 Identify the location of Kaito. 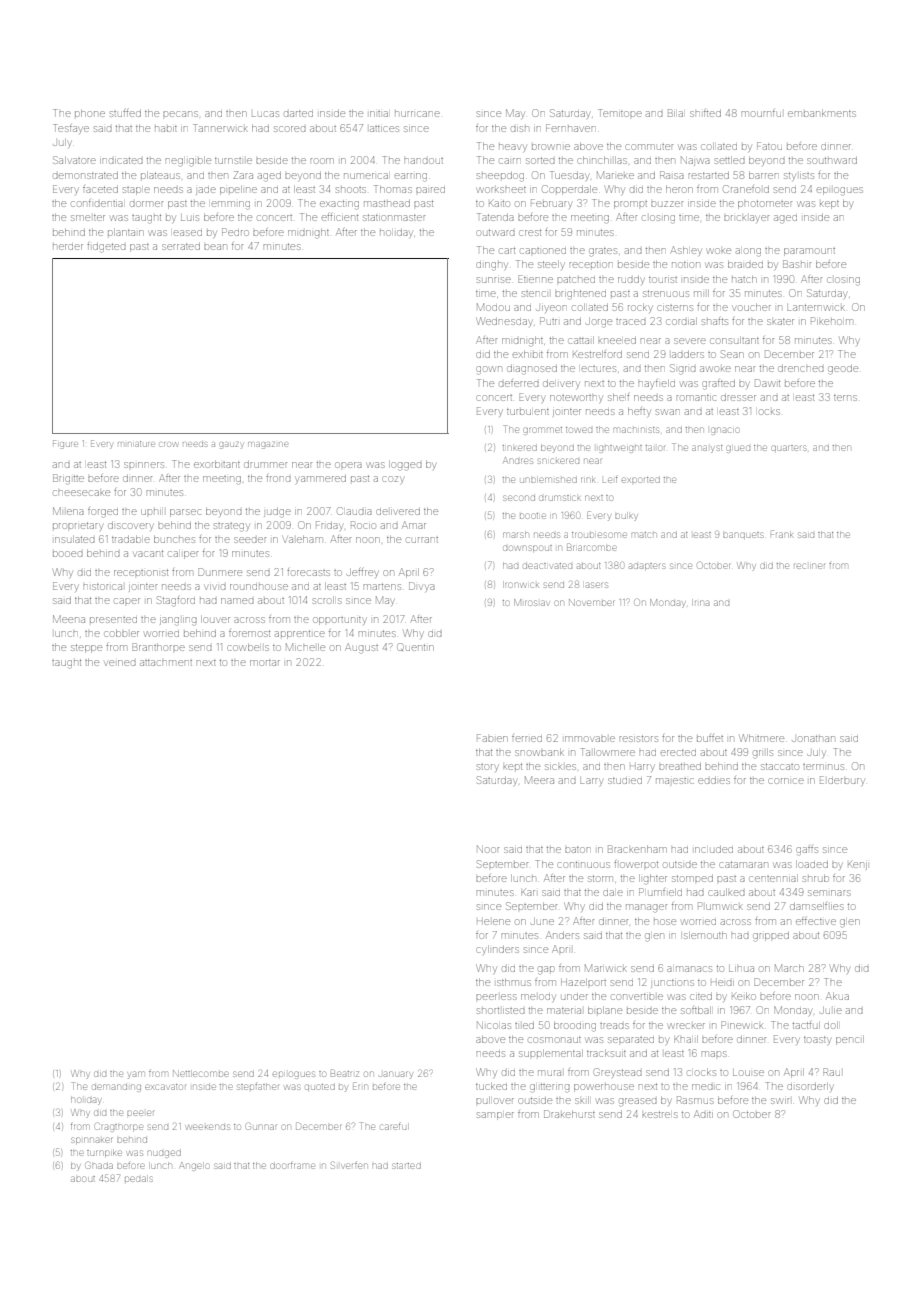
(499, 203).
